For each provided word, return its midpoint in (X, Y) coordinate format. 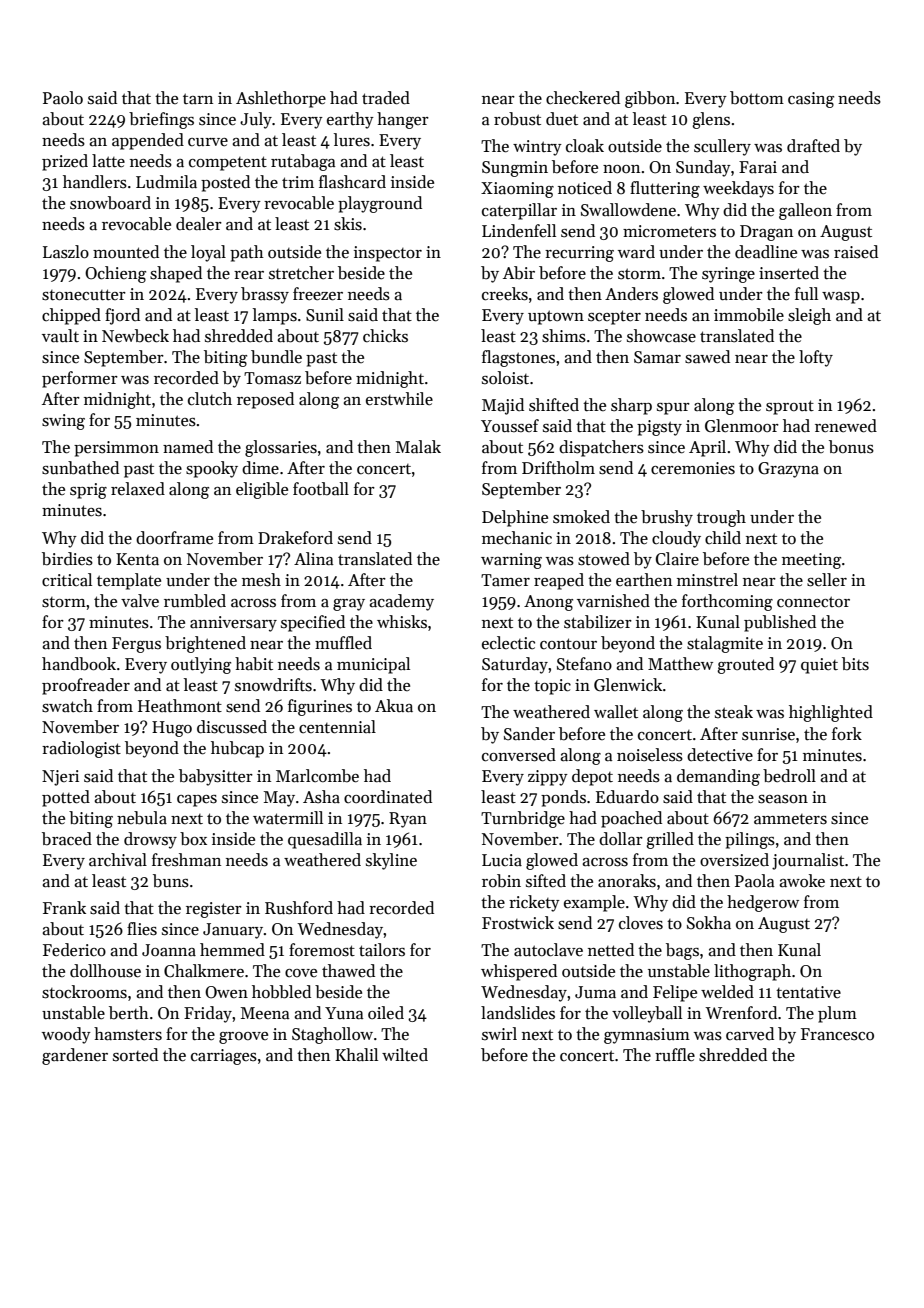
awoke (802, 881)
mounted (126, 252)
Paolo (63, 98)
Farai (758, 167)
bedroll (789, 776)
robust (517, 119)
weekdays (738, 189)
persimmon (116, 449)
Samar (657, 357)
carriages (224, 1057)
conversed (519, 755)
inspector (388, 254)
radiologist (81, 749)
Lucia (502, 860)
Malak (418, 447)
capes (197, 801)
